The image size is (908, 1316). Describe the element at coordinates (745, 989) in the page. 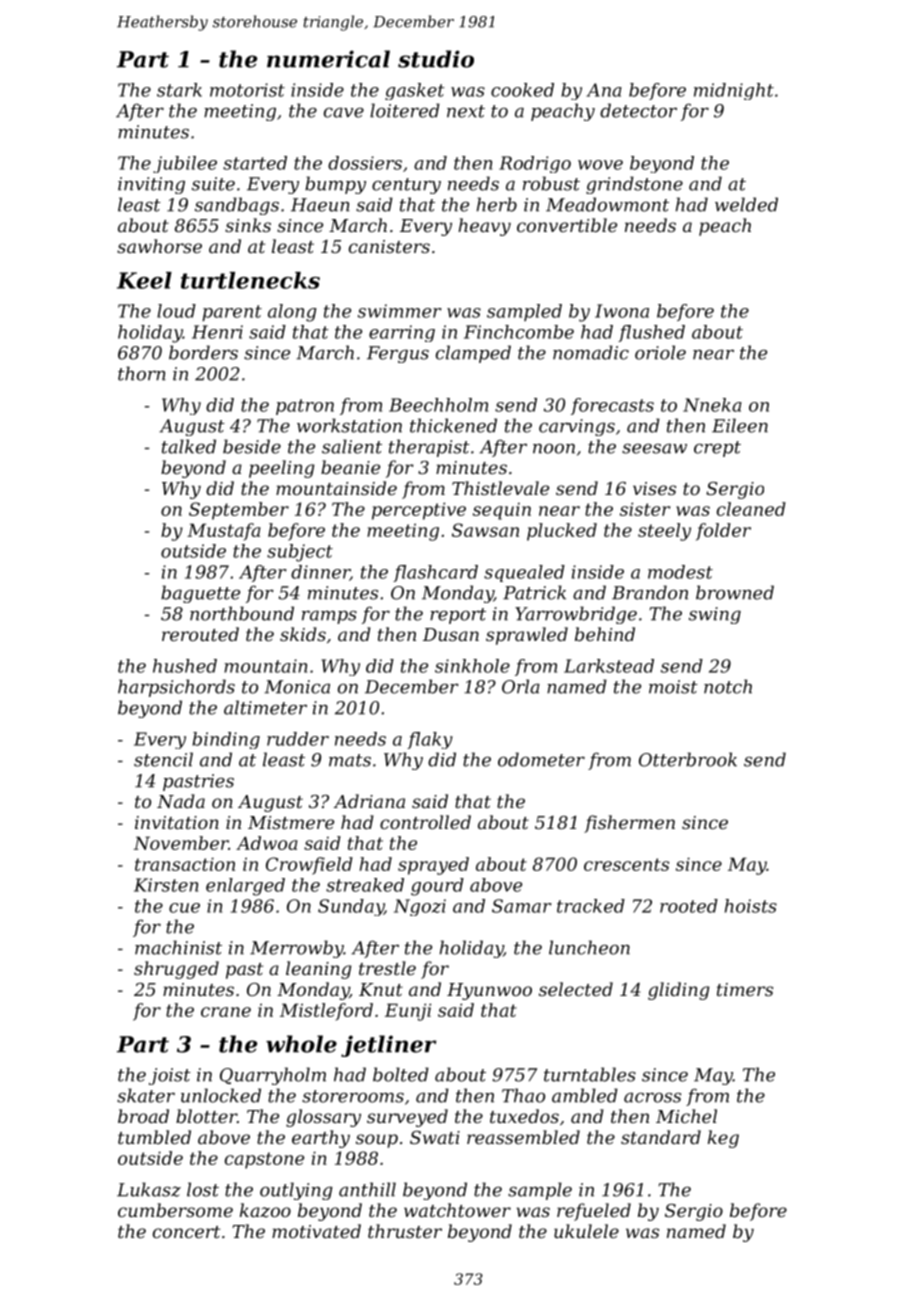

I see `timers` at that location.
